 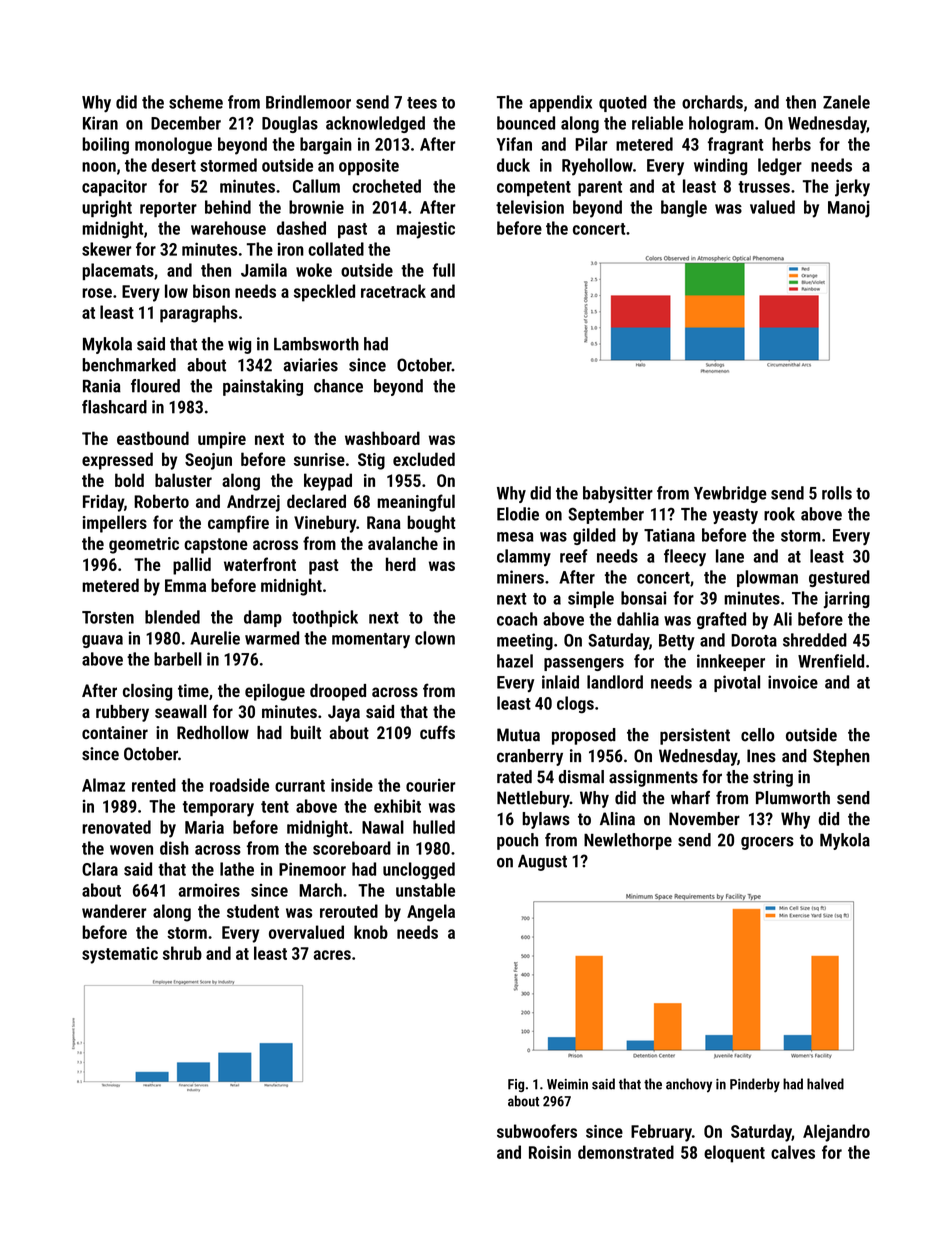 What do you see at coordinates (730, 494) in the screenshot?
I see `Yewbridge` at bounding box center [730, 494].
